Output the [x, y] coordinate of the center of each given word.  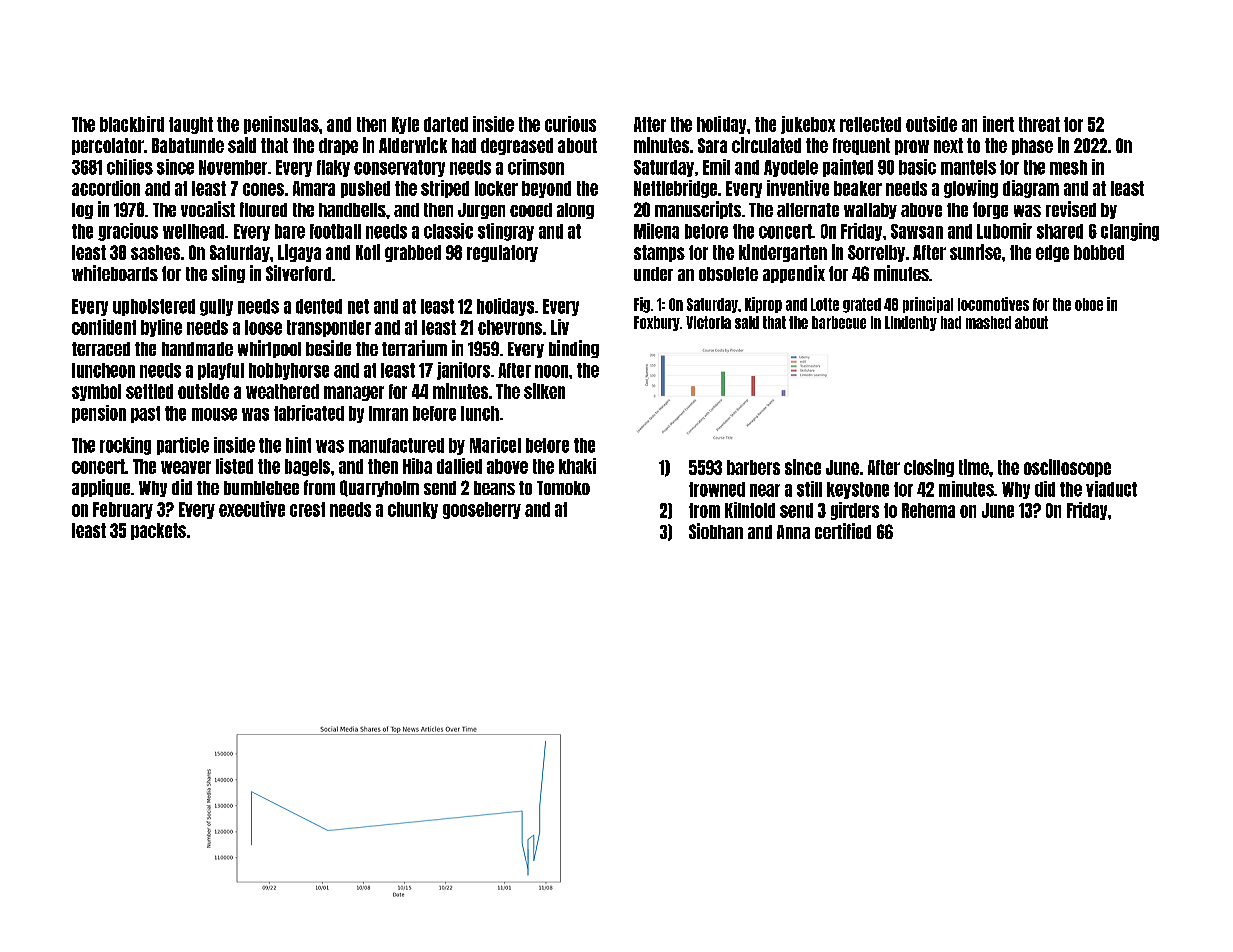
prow [912, 147]
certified [843, 531]
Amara [314, 188]
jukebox [808, 125]
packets [158, 531]
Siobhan [716, 531]
